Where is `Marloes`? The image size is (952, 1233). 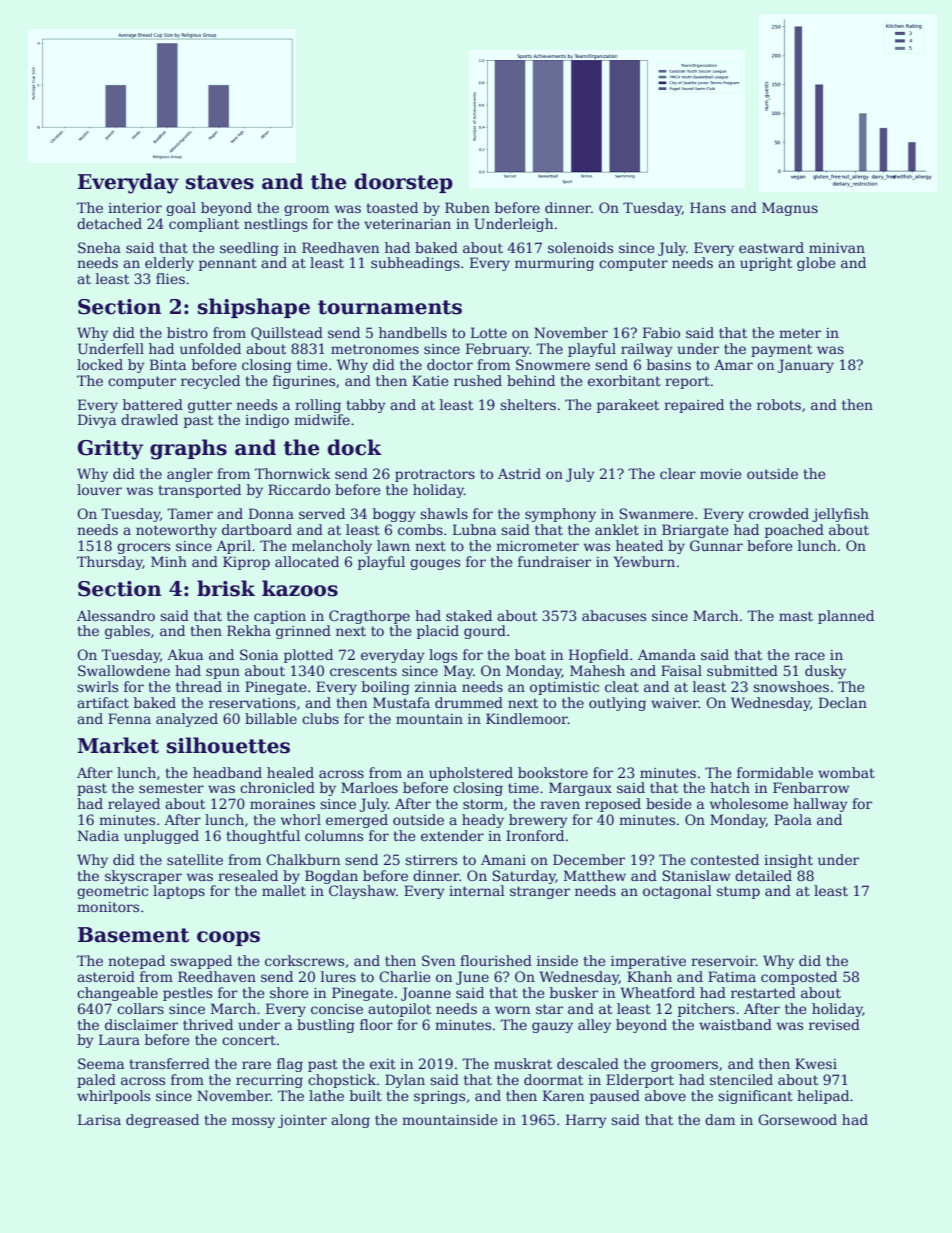 Marloes is located at coordinates (369, 787).
